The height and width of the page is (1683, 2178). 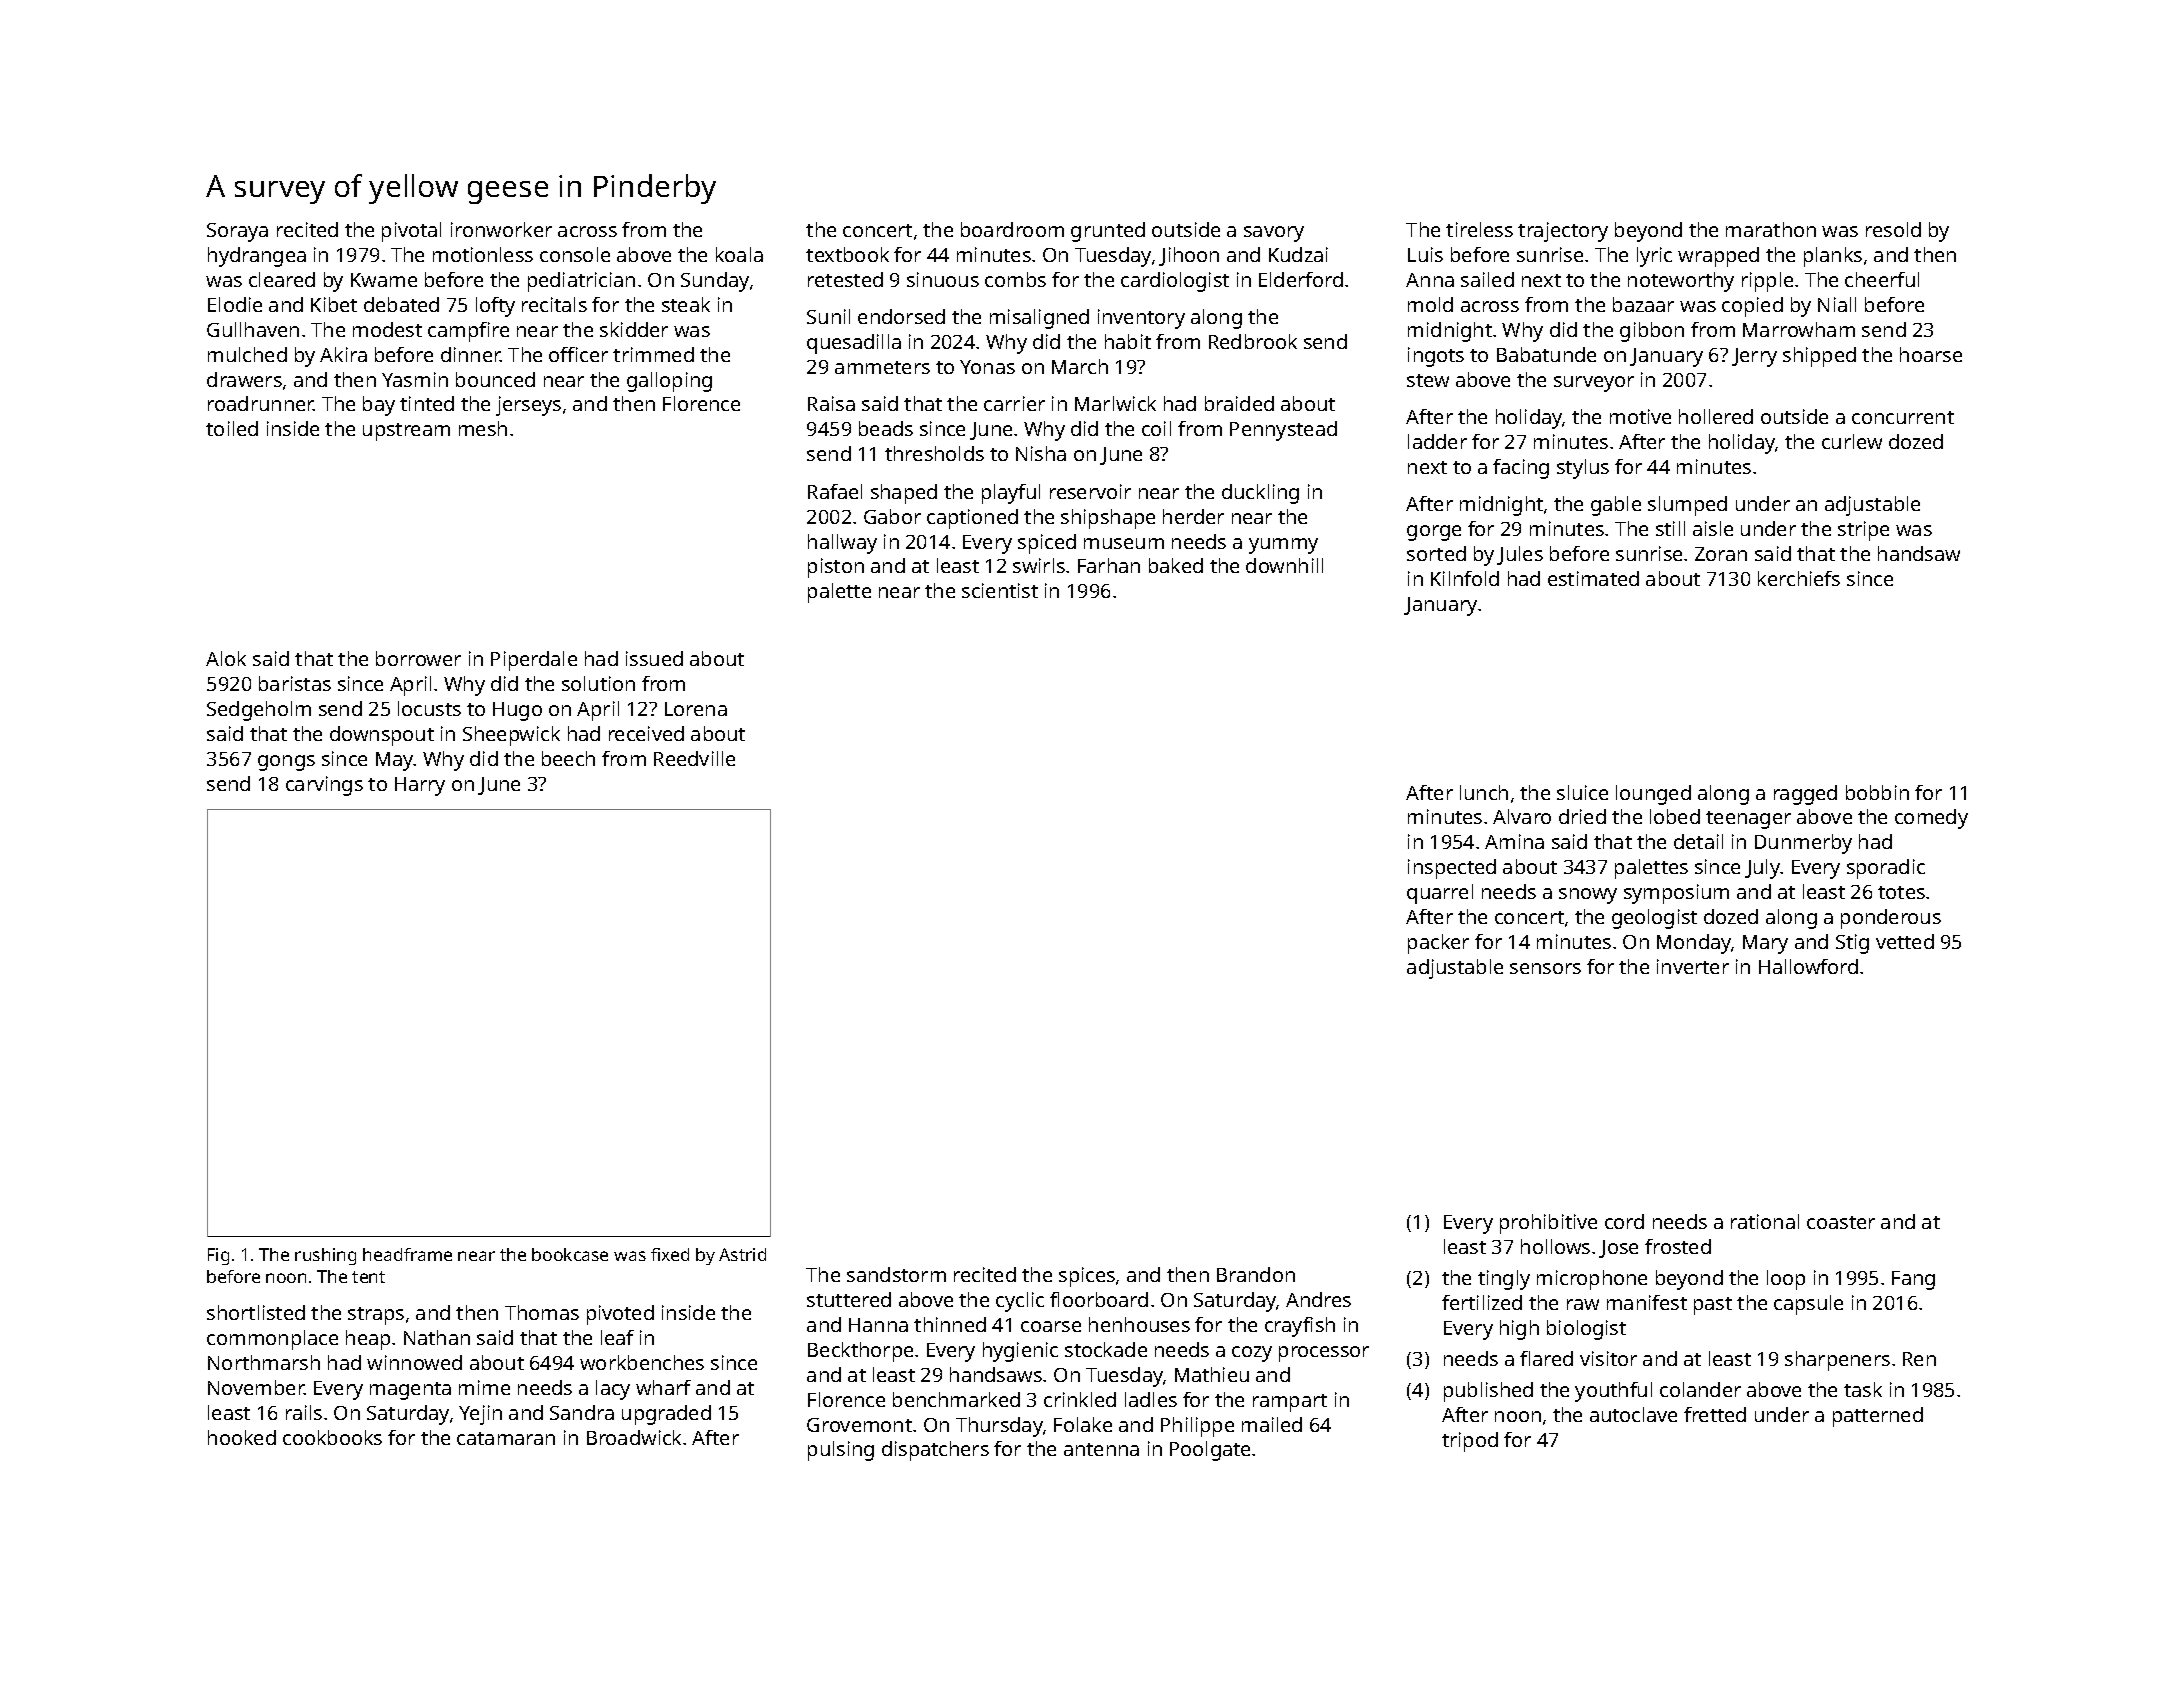 What do you see at coordinates (1545, 968) in the page?
I see `sensors` at bounding box center [1545, 968].
